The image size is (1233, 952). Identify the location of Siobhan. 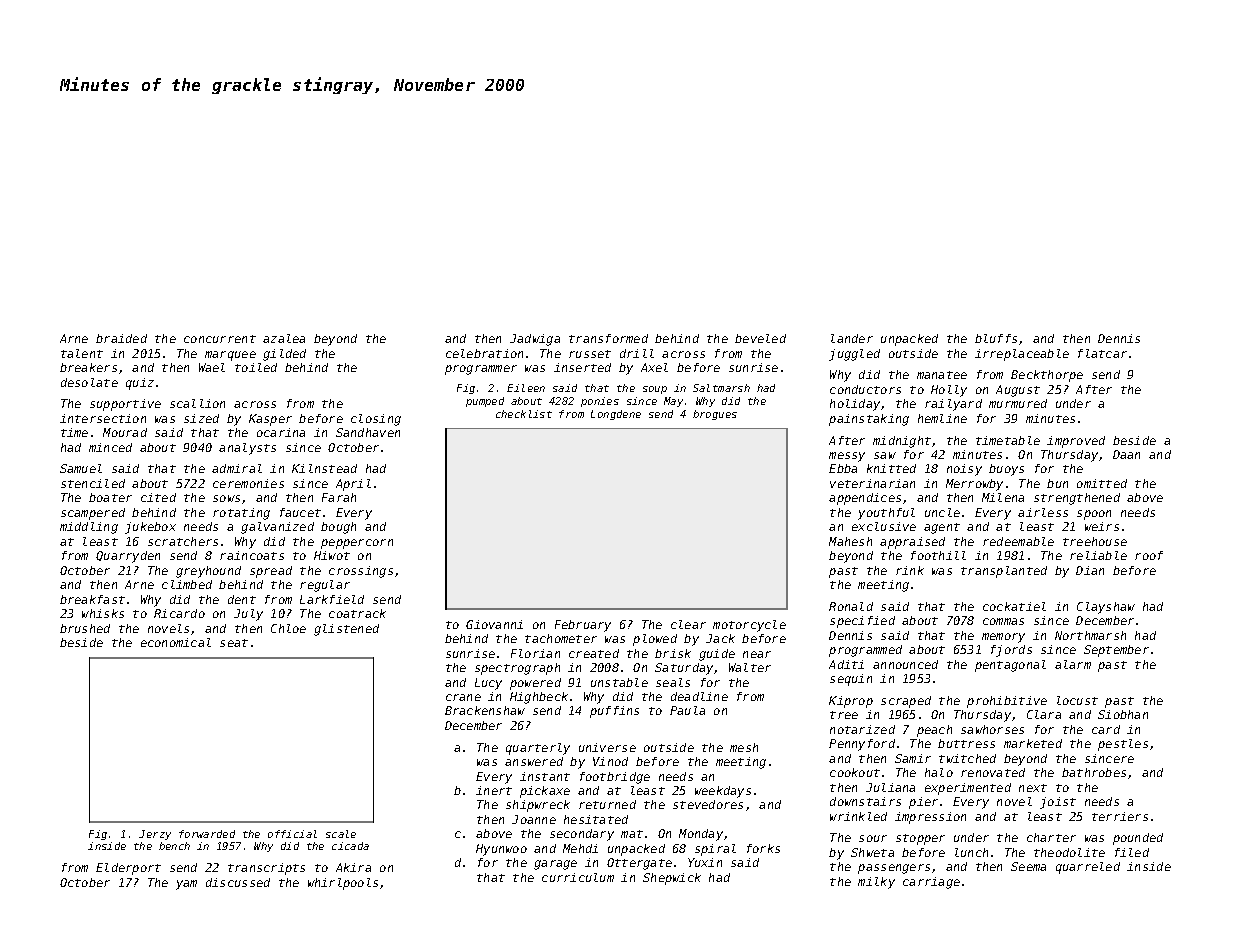
(1123, 714).
